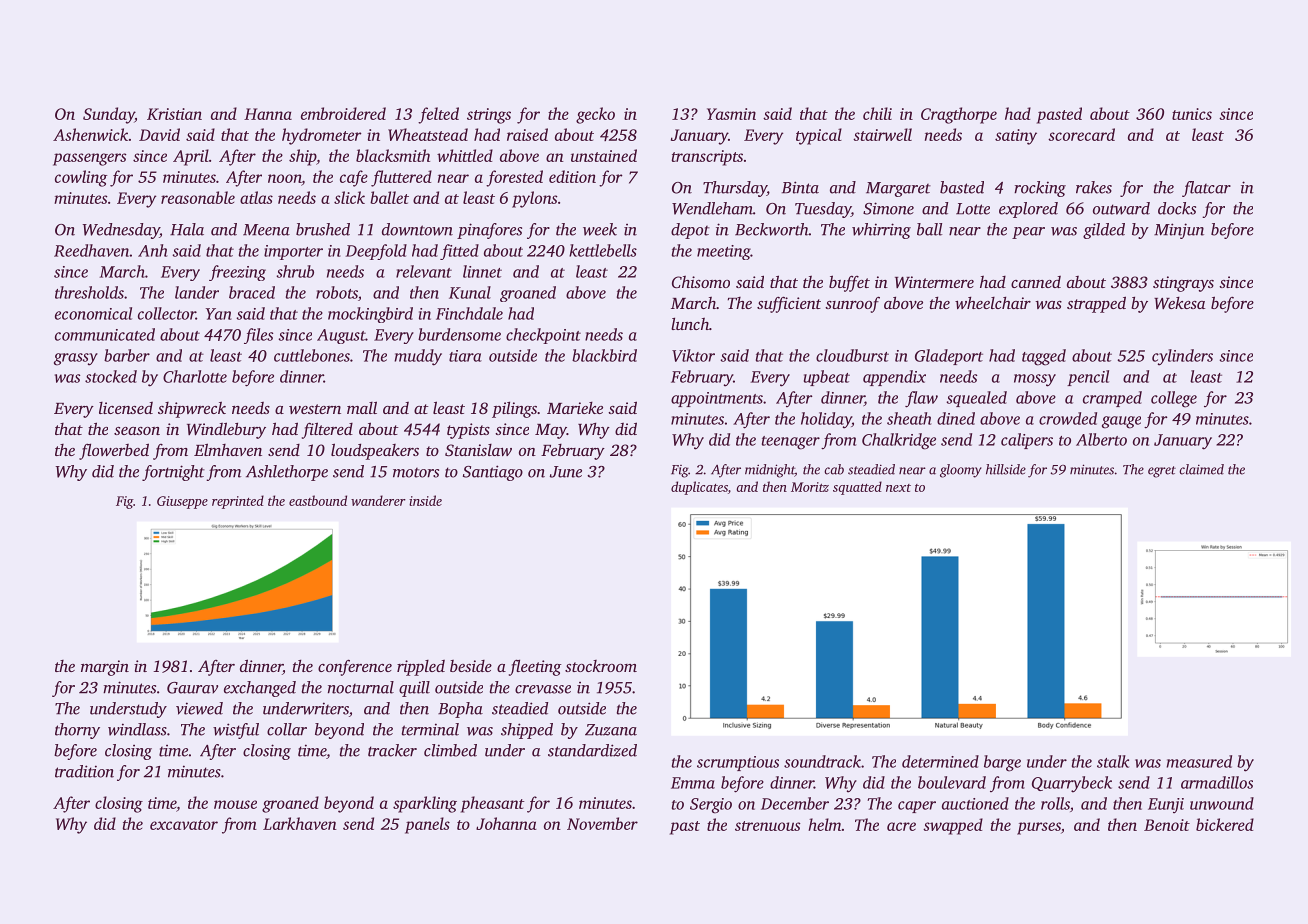 Image resolution: width=1308 pixels, height=924 pixels. Describe the element at coordinates (182, 502) in the screenshot. I see `Giuseppe` at that location.
